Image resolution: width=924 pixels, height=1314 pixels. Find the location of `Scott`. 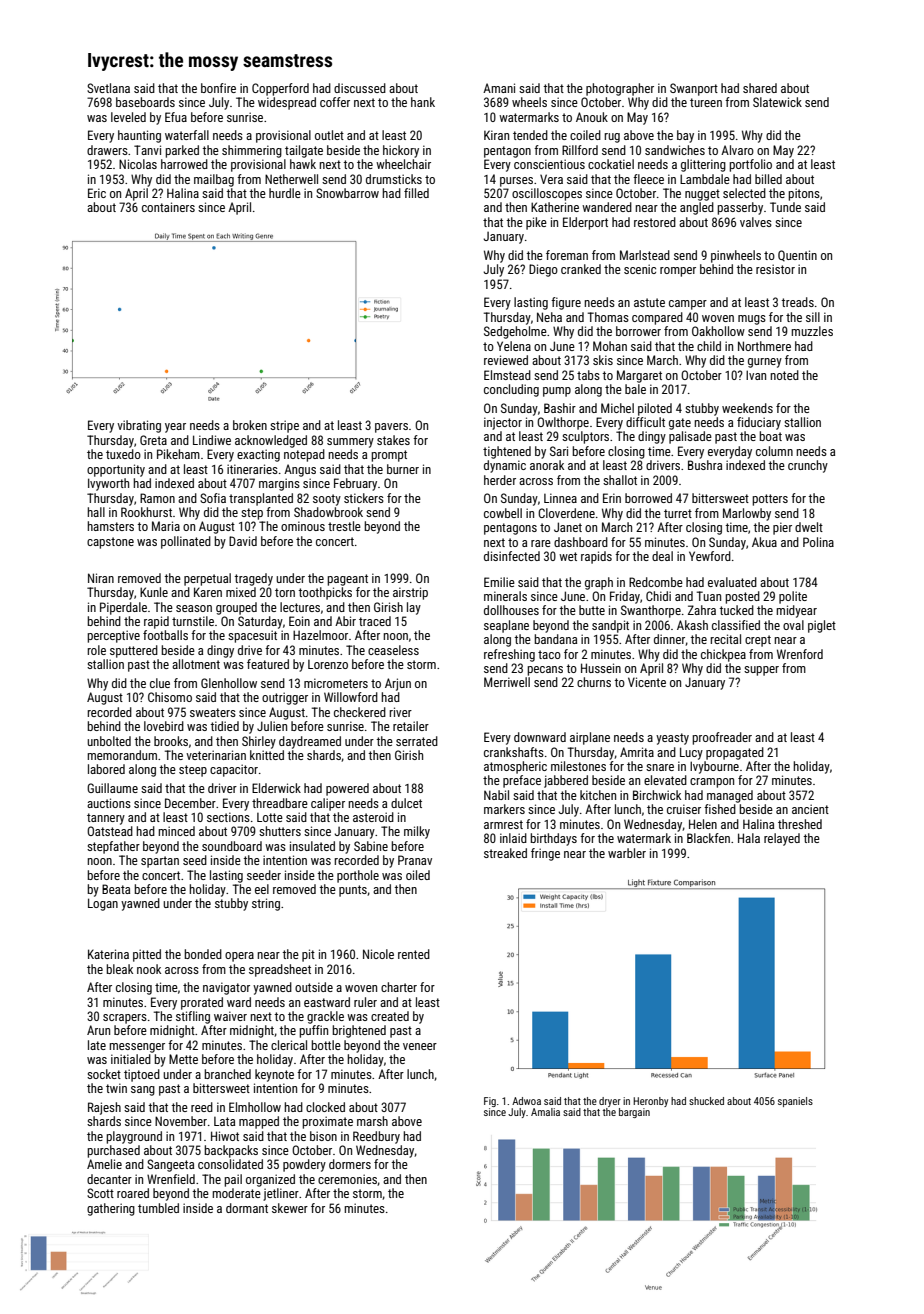

Scott is located at coordinates (100, 1193).
